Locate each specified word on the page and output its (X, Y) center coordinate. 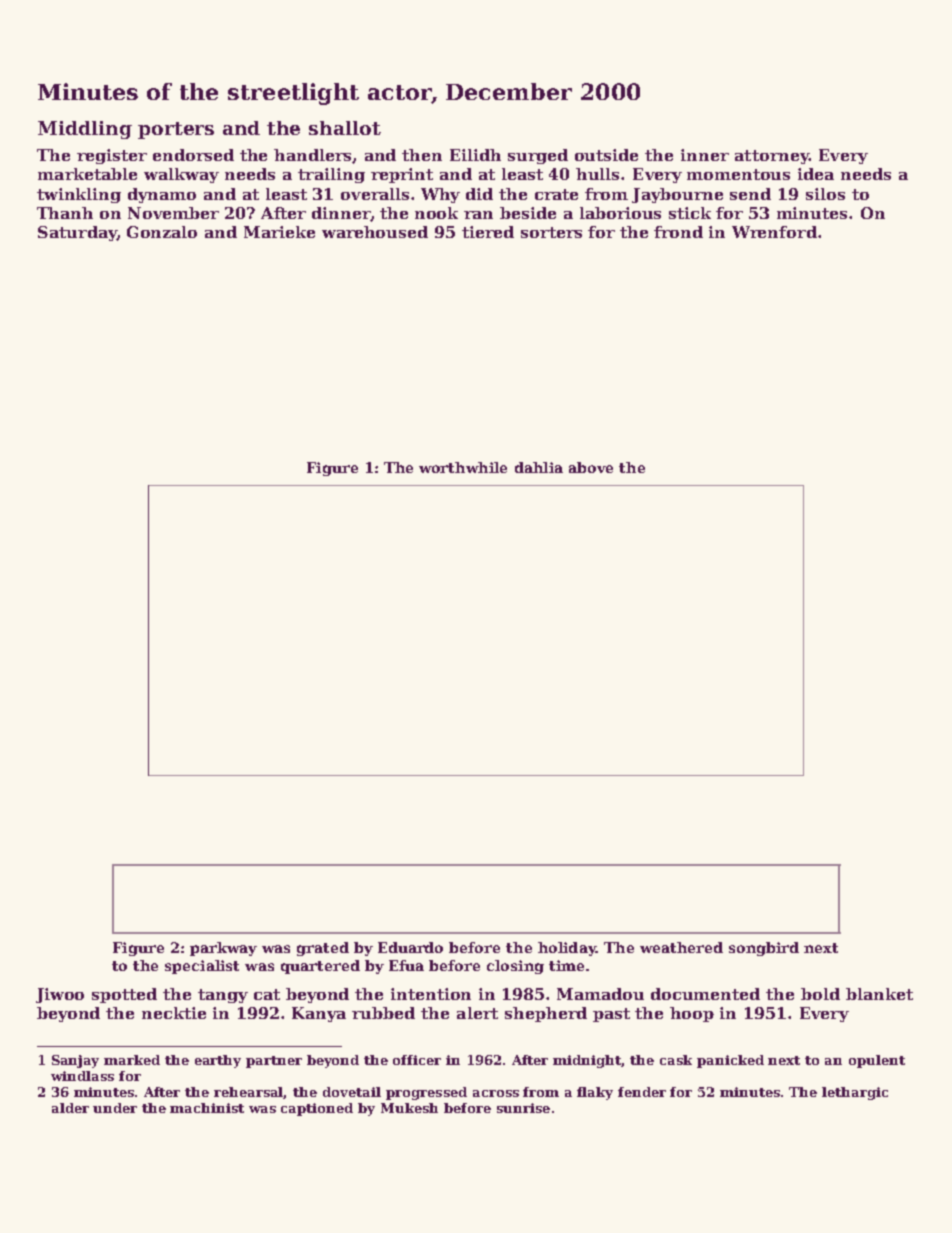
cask (676, 1060)
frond (678, 232)
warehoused (375, 232)
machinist (207, 1108)
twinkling (79, 195)
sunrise (523, 1108)
